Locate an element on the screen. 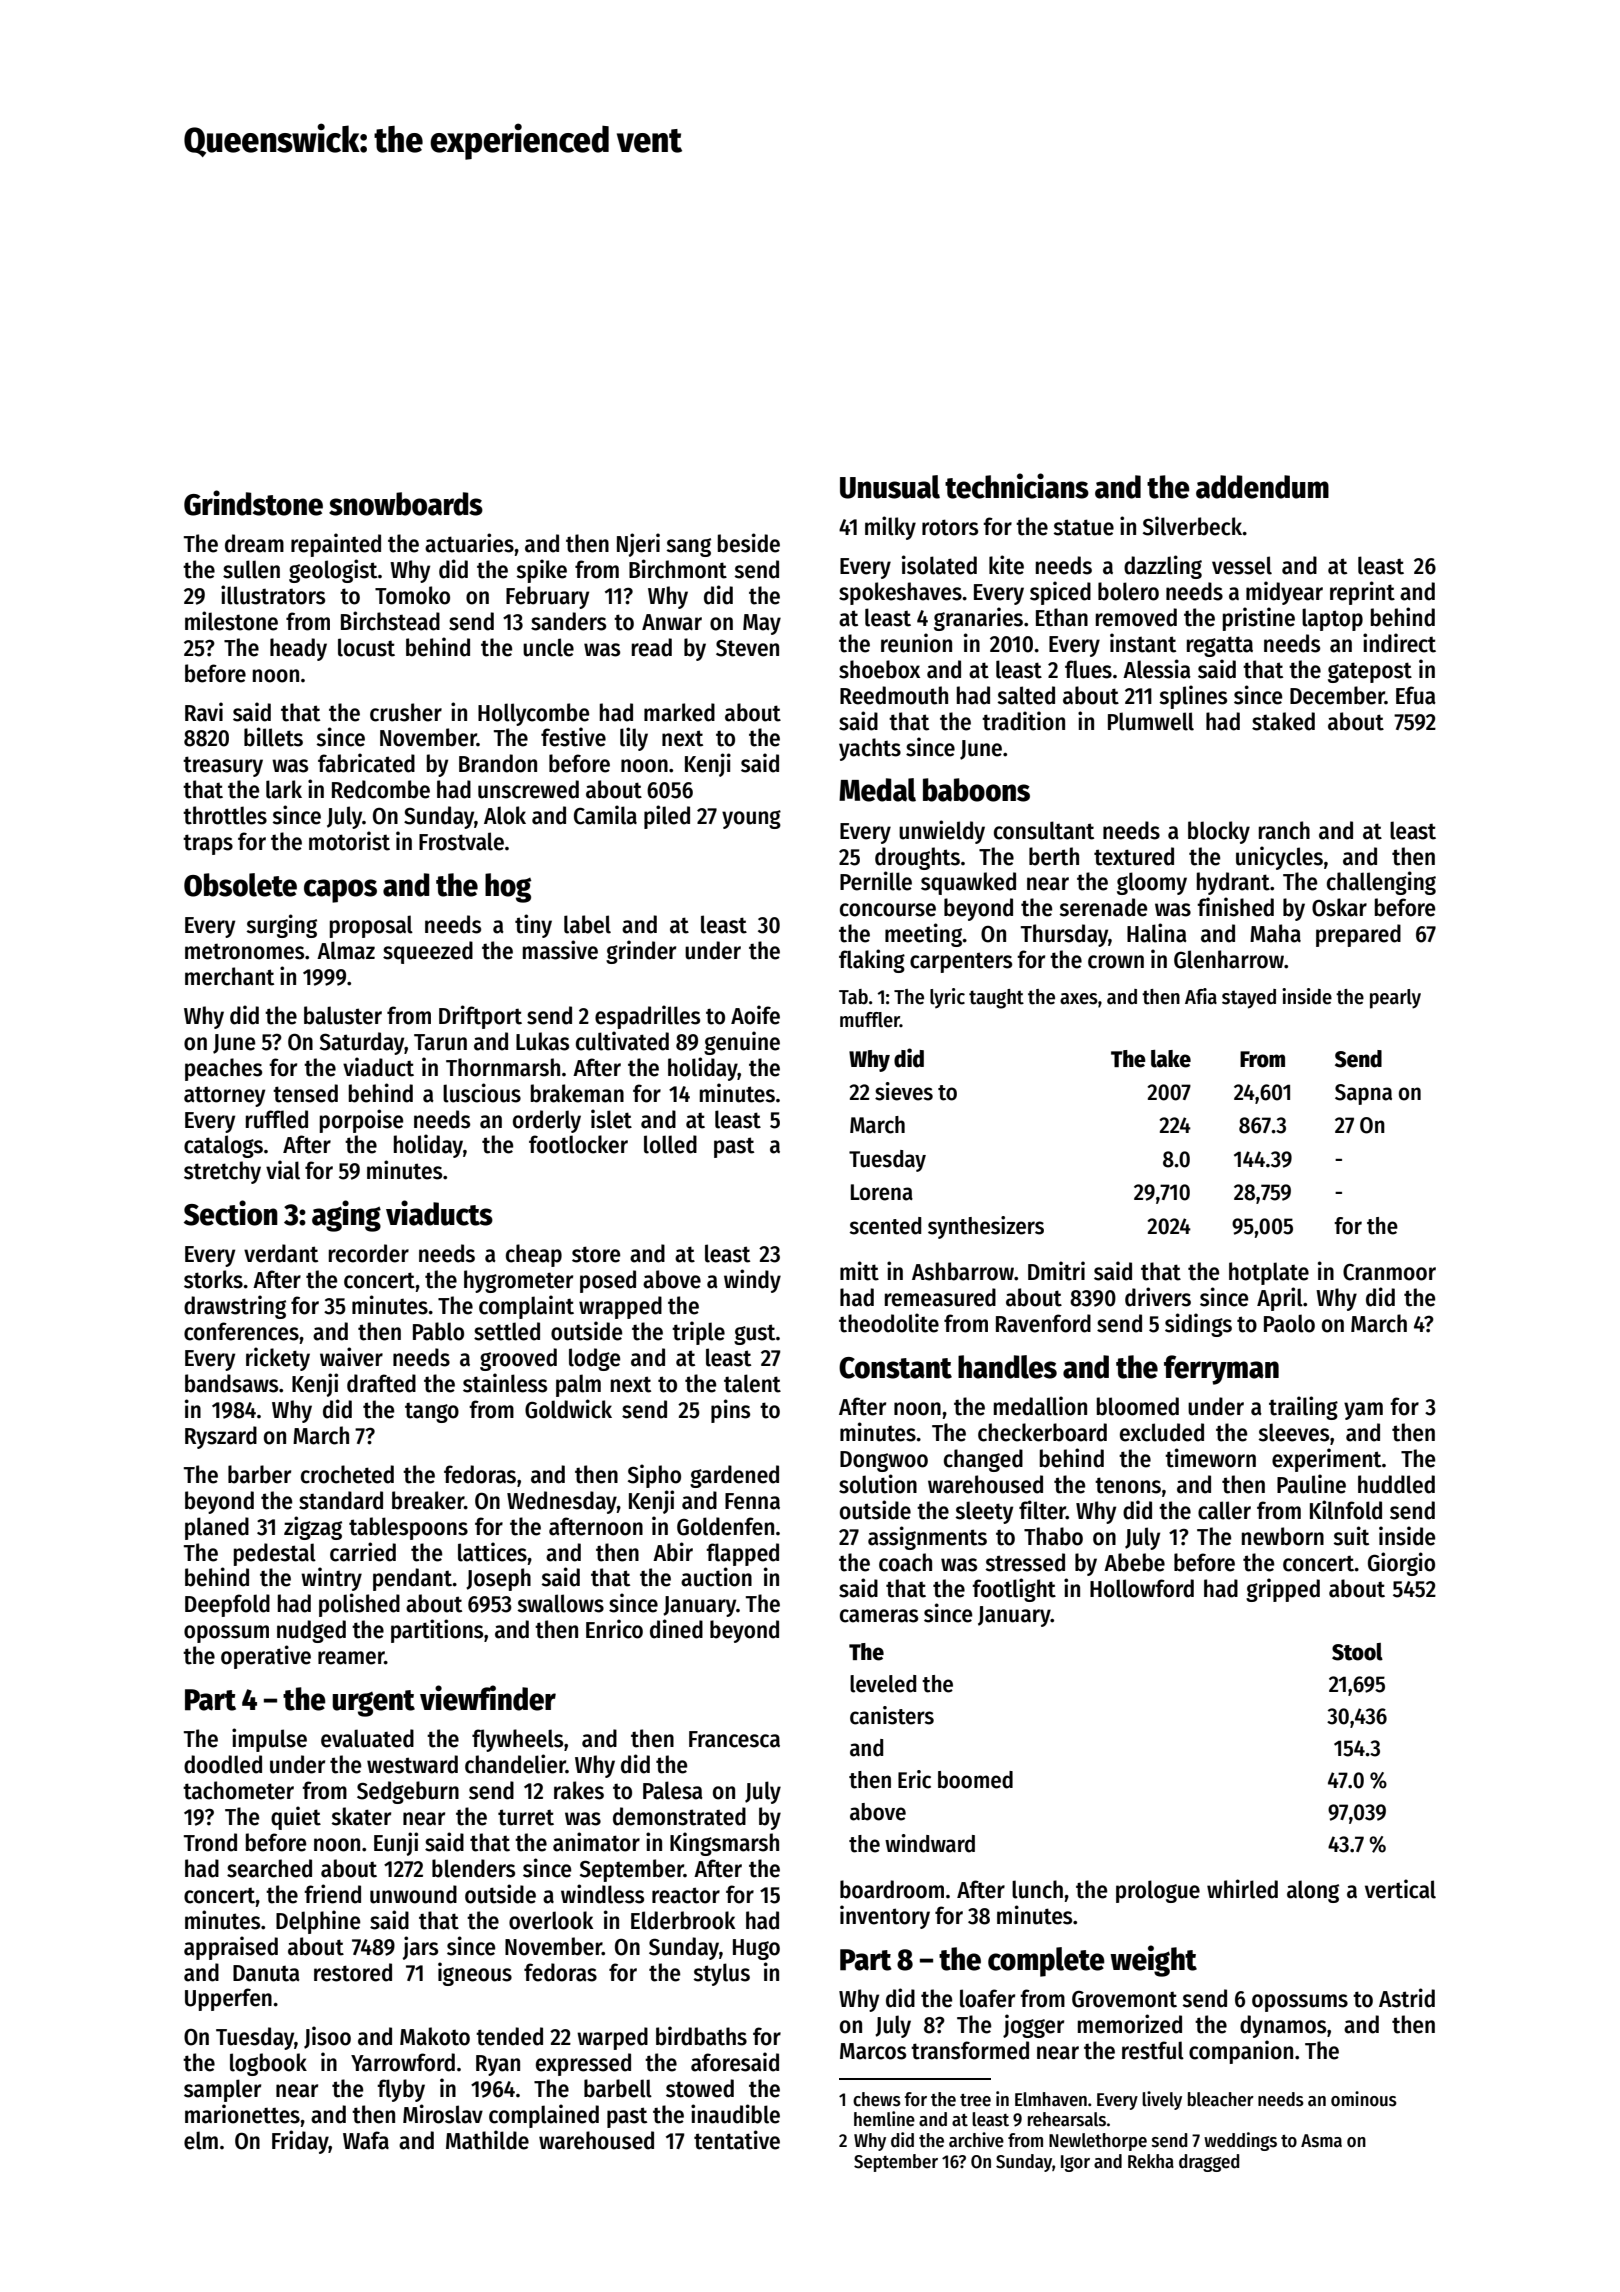 Image resolution: width=1620 pixels, height=2292 pixels. planed is located at coordinates (217, 1528).
